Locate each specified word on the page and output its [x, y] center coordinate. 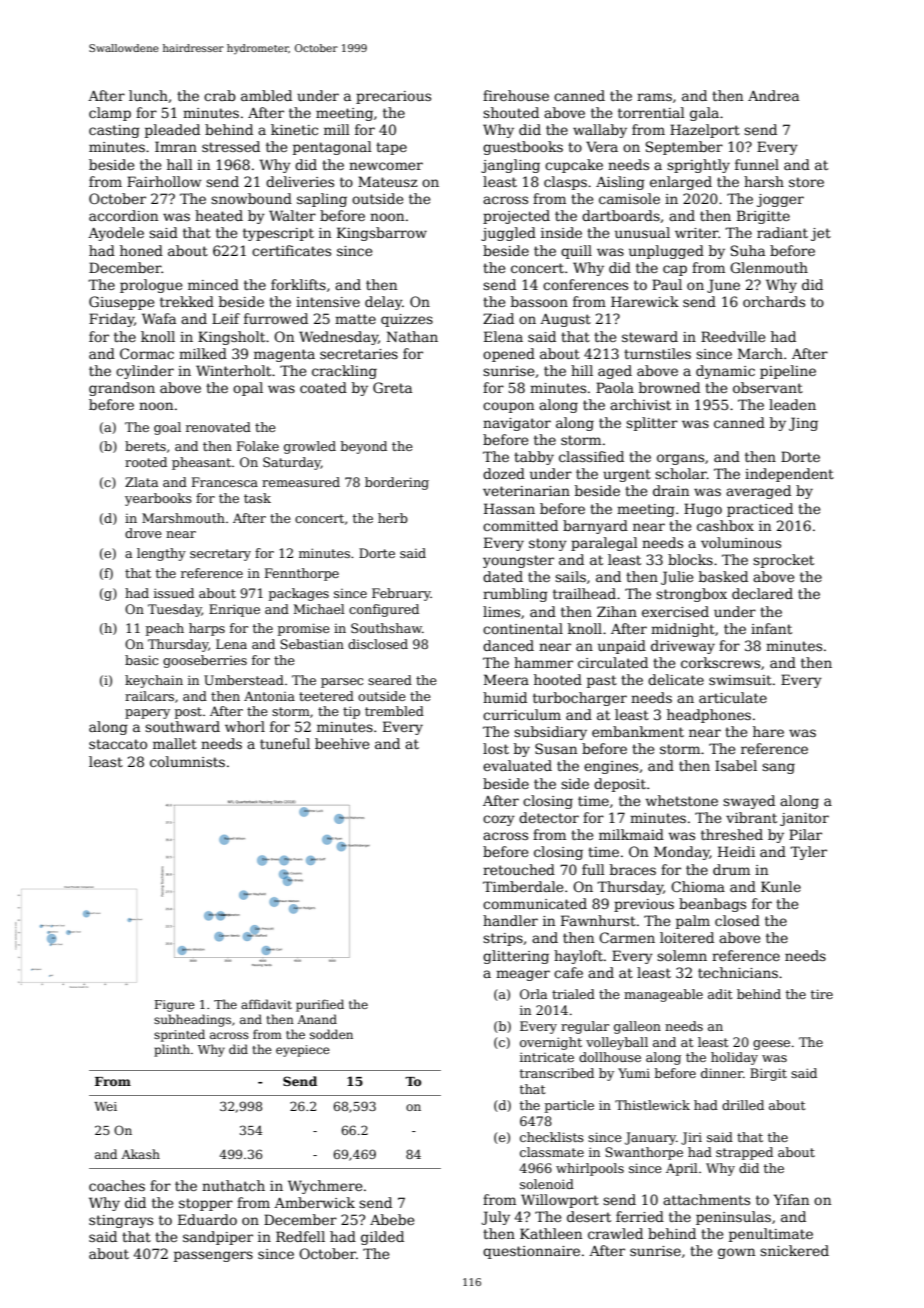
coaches [117, 1185]
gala [704, 114]
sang [778, 768]
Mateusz [388, 181]
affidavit [266, 1004]
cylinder [145, 372]
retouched [519, 869]
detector [549, 817]
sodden [331, 1034]
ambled [266, 95]
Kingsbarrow [382, 234]
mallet [175, 743]
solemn [682, 955]
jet [821, 234]
